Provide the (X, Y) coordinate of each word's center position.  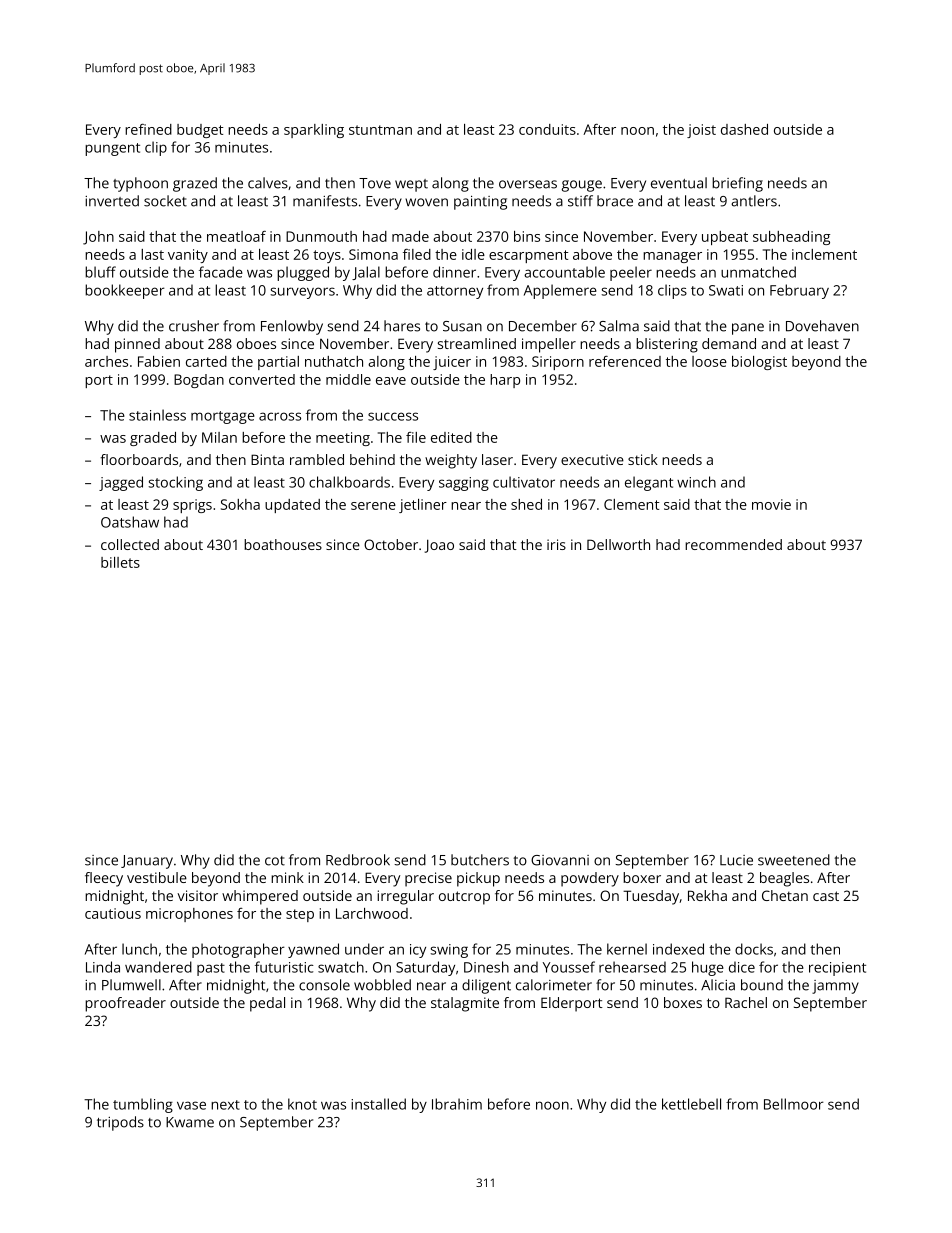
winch (696, 482)
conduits (547, 129)
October (391, 544)
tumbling (143, 1105)
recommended (733, 544)
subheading (791, 238)
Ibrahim (457, 1104)
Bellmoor (794, 1104)
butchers (480, 860)
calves (268, 183)
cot (275, 861)
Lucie (736, 860)
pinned (137, 345)
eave (391, 381)
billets (120, 562)
